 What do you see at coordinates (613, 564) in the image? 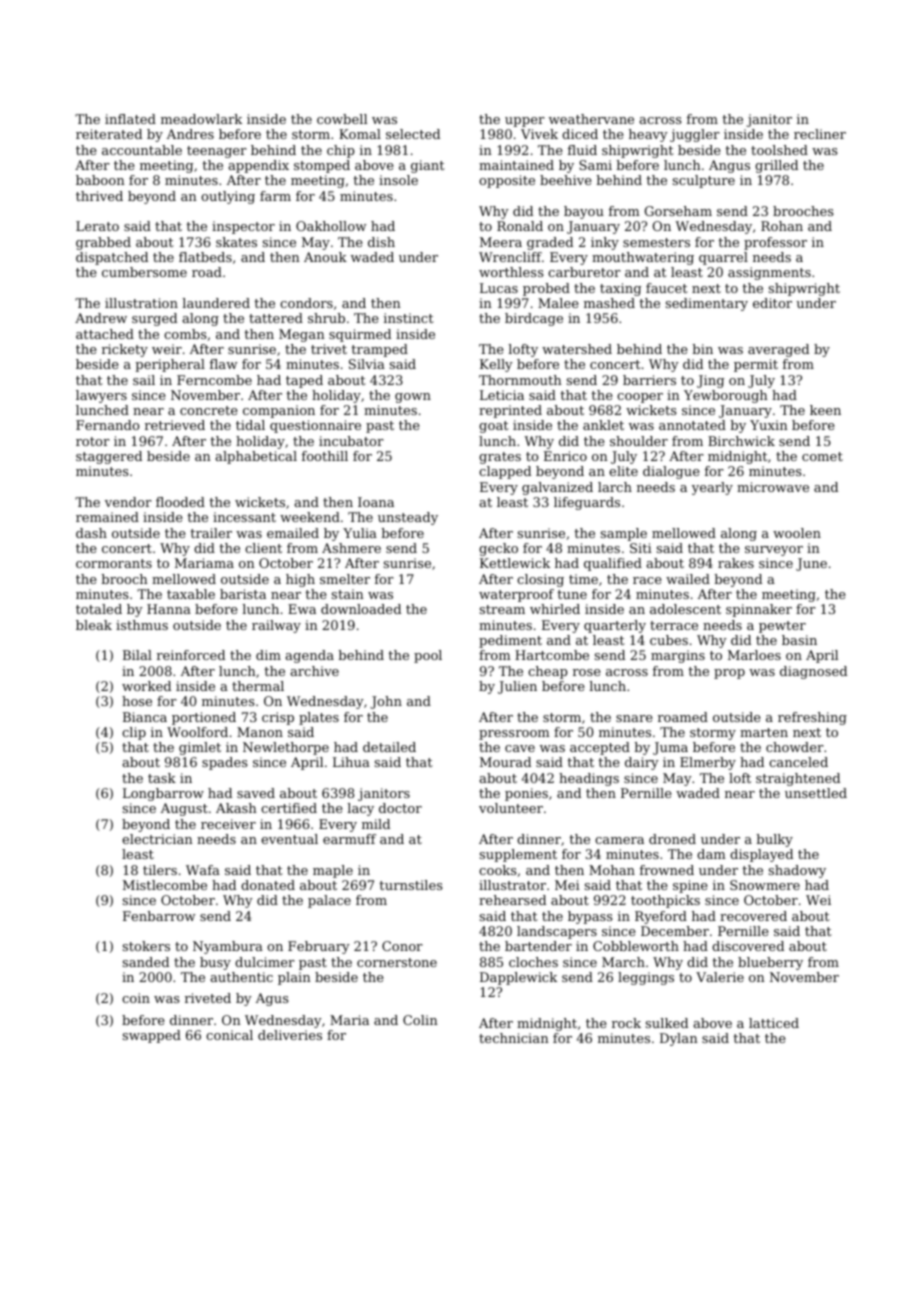
I see `qualified` at bounding box center [613, 564].
